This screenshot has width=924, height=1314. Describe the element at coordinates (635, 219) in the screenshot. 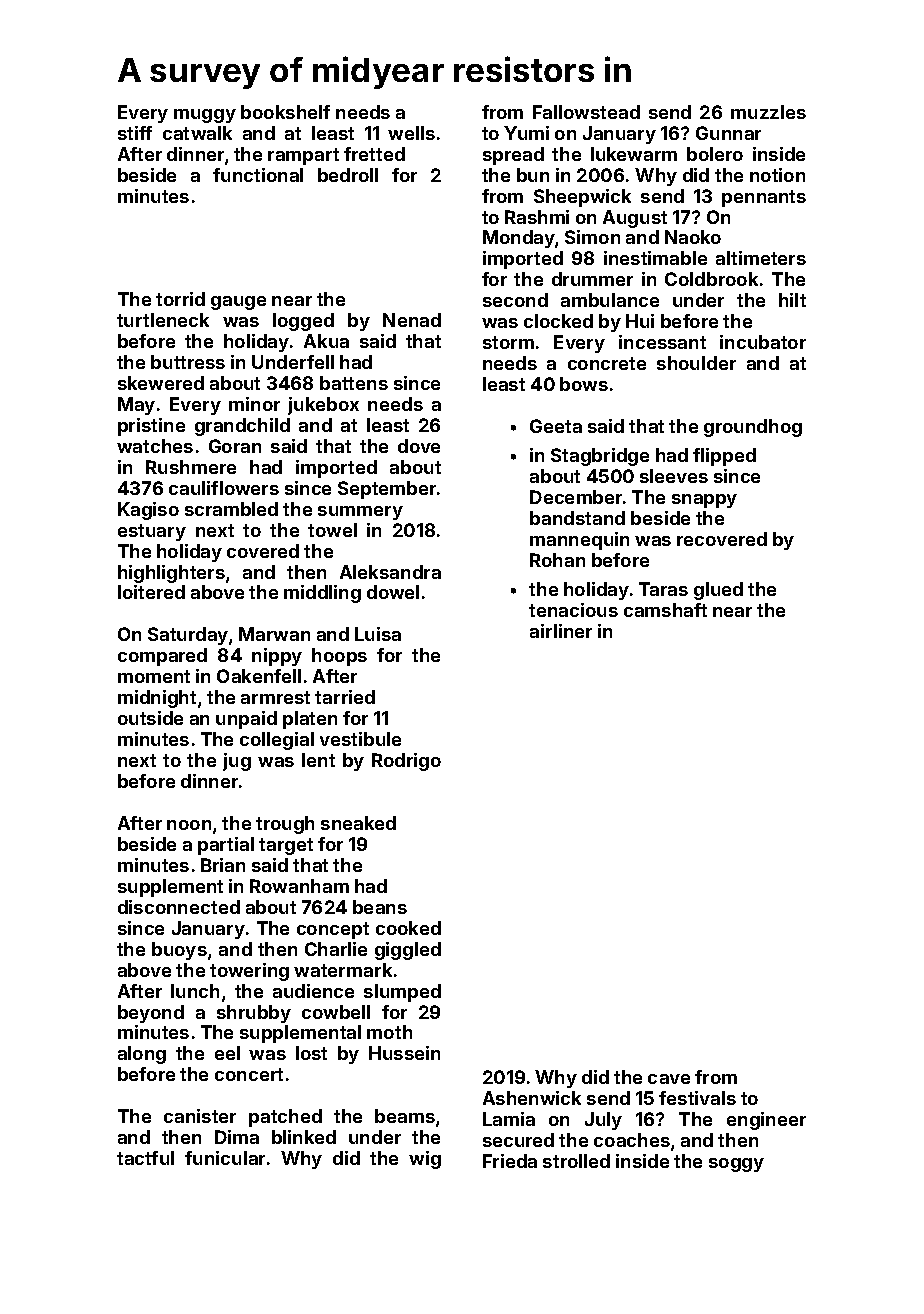

I see `August` at that location.
